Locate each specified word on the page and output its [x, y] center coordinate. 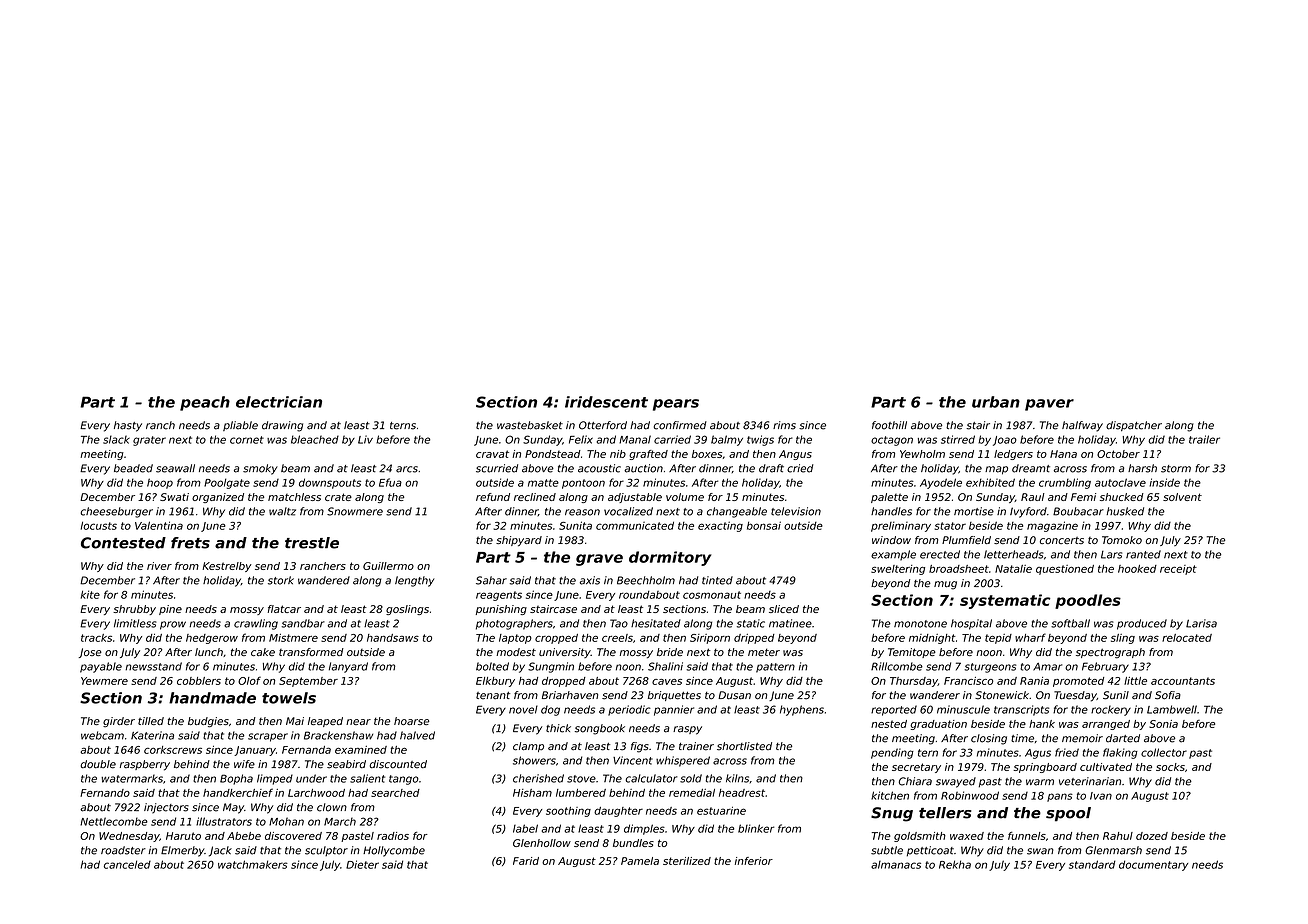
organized [218, 498]
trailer [1204, 439]
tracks [96, 638]
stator [950, 526]
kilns [737, 778]
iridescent [606, 402]
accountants [1183, 681]
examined [361, 750]
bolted [492, 666]
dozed [1152, 836]
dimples [644, 829]
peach [205, 403]
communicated [635, 525]
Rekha [955, 864]
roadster [123, 850]
